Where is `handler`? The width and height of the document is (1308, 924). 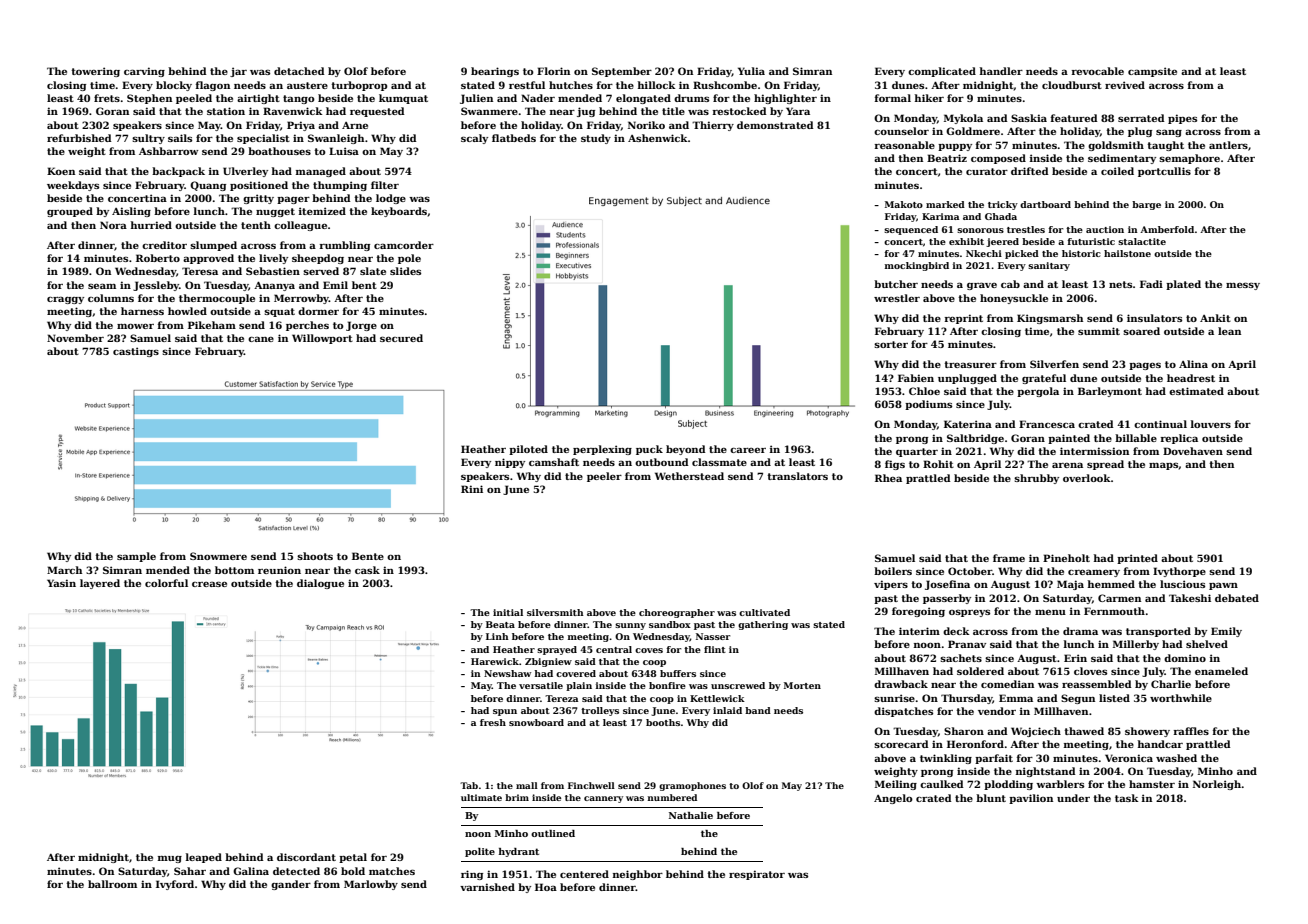
handler is located at coordinates (1001, 71).
